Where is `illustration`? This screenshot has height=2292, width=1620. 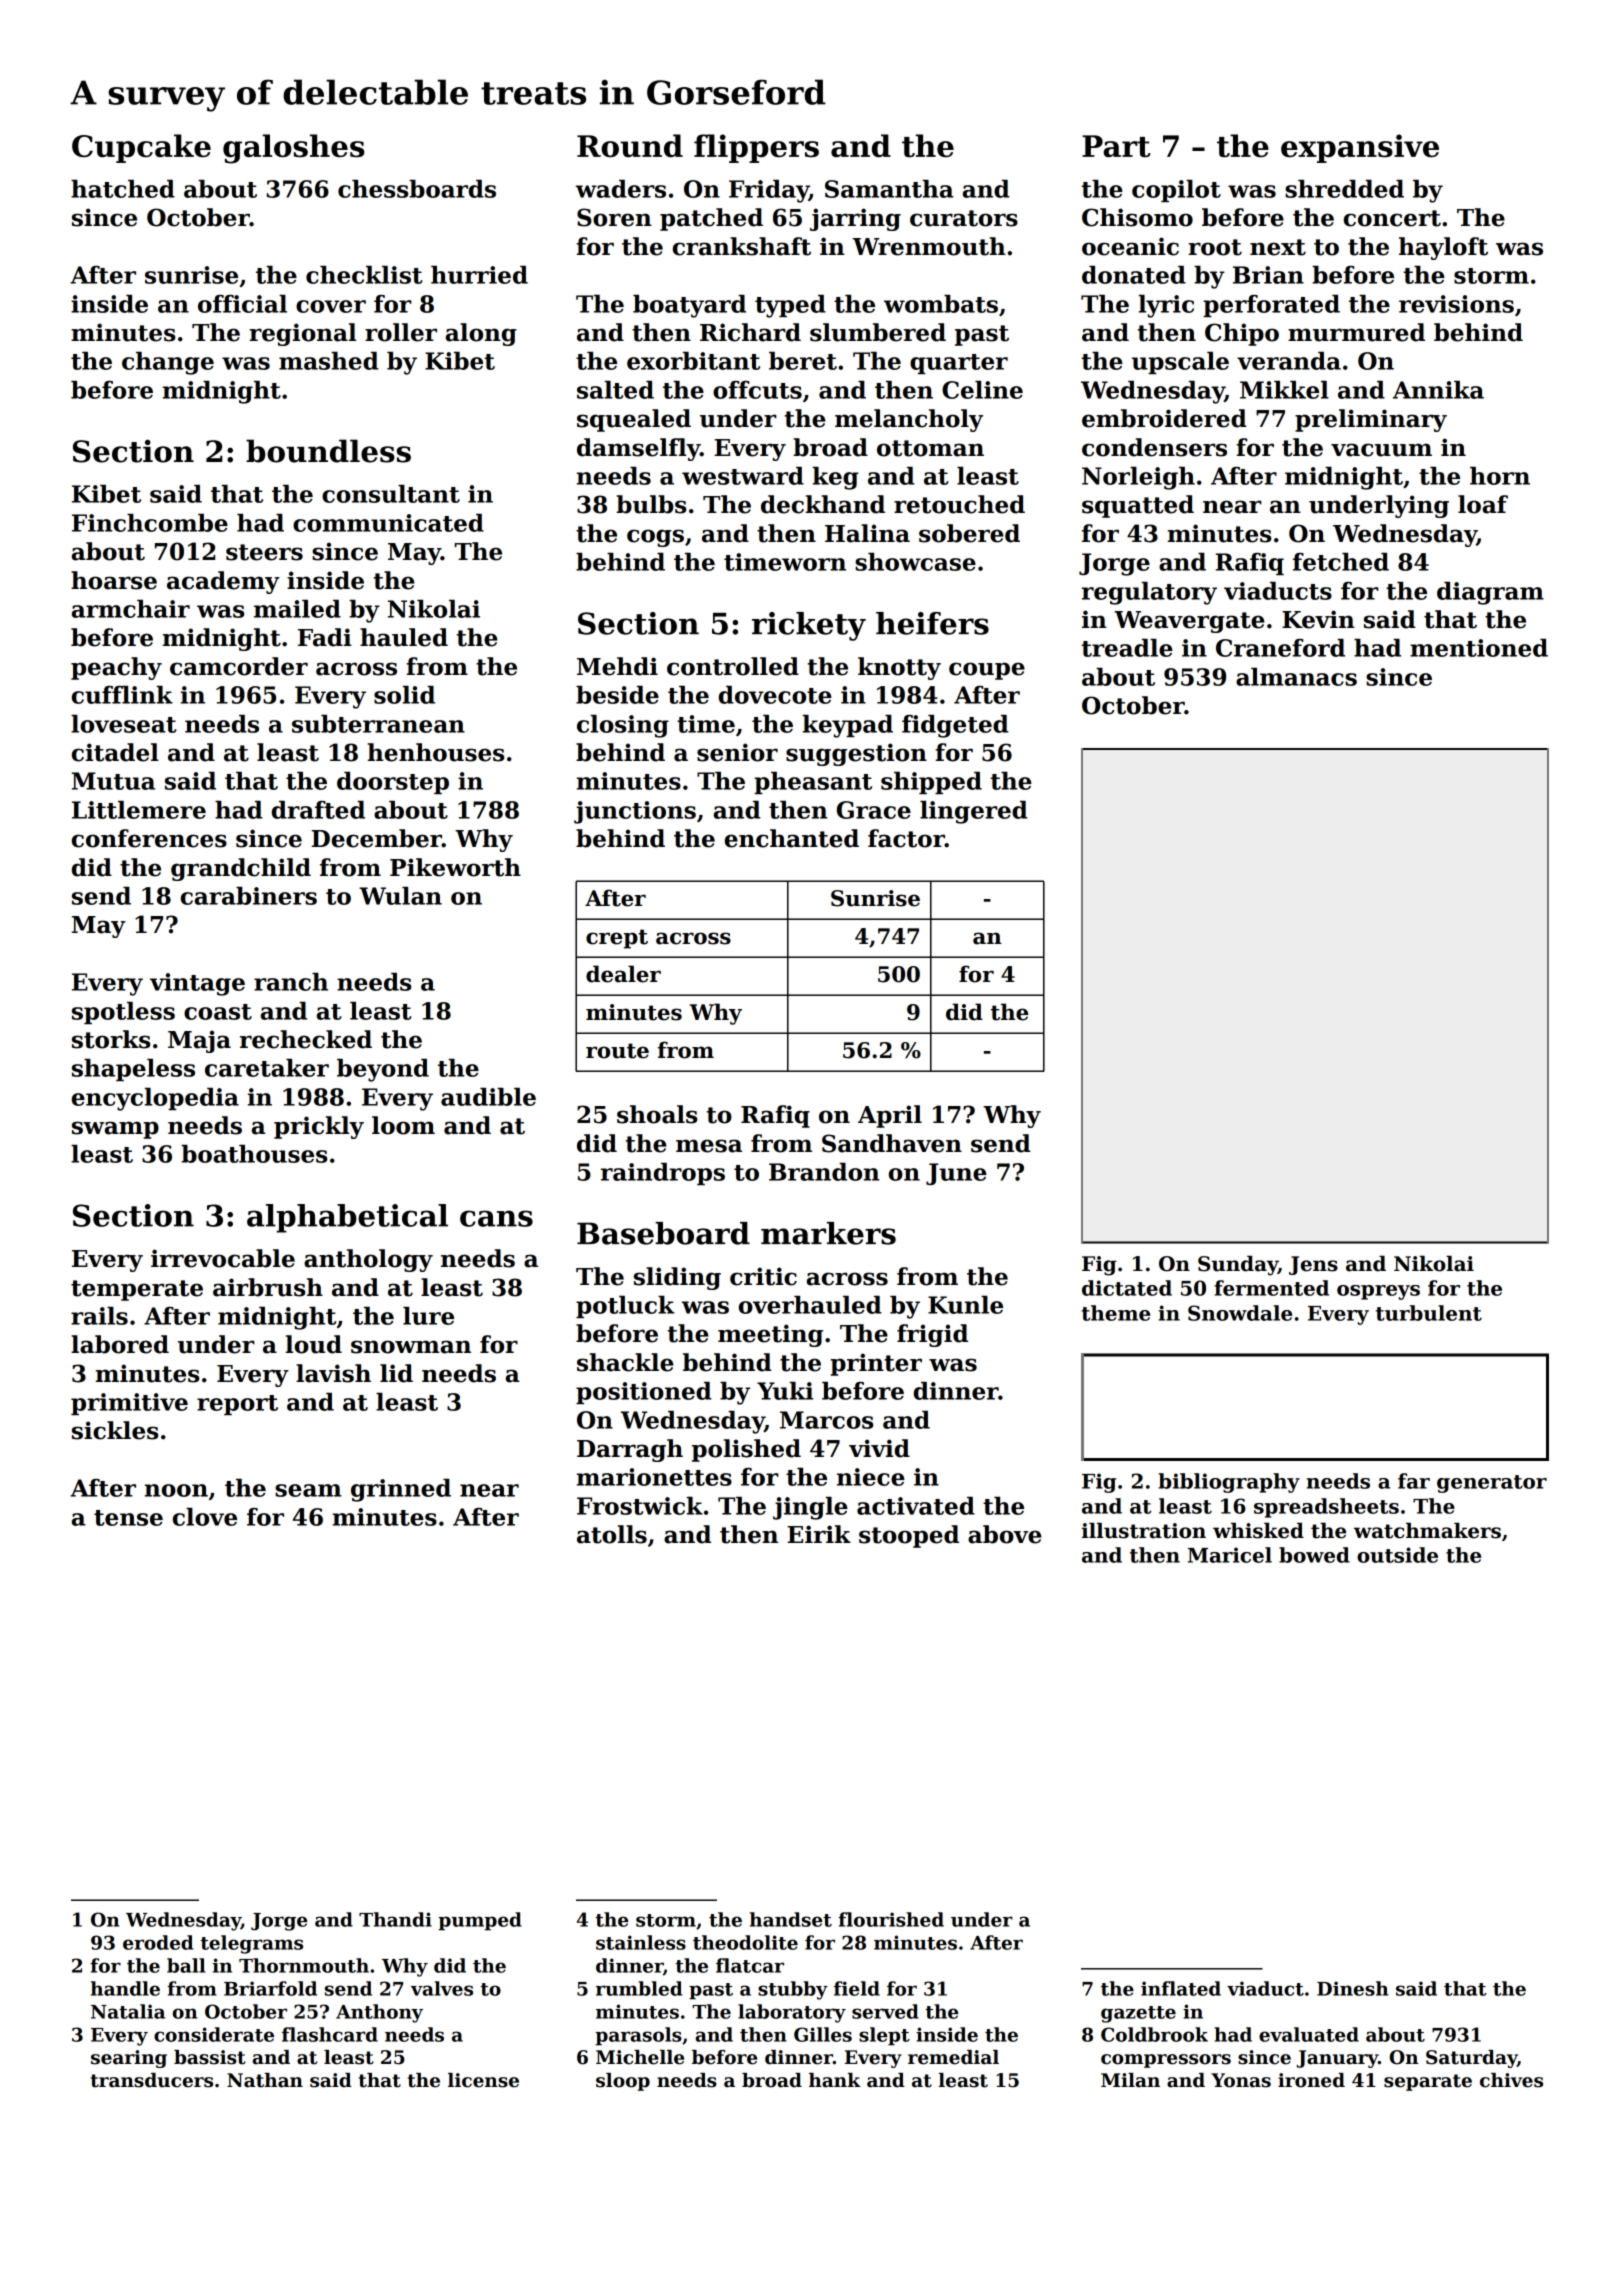 illustration is located at coordinates (1144, 1530).
